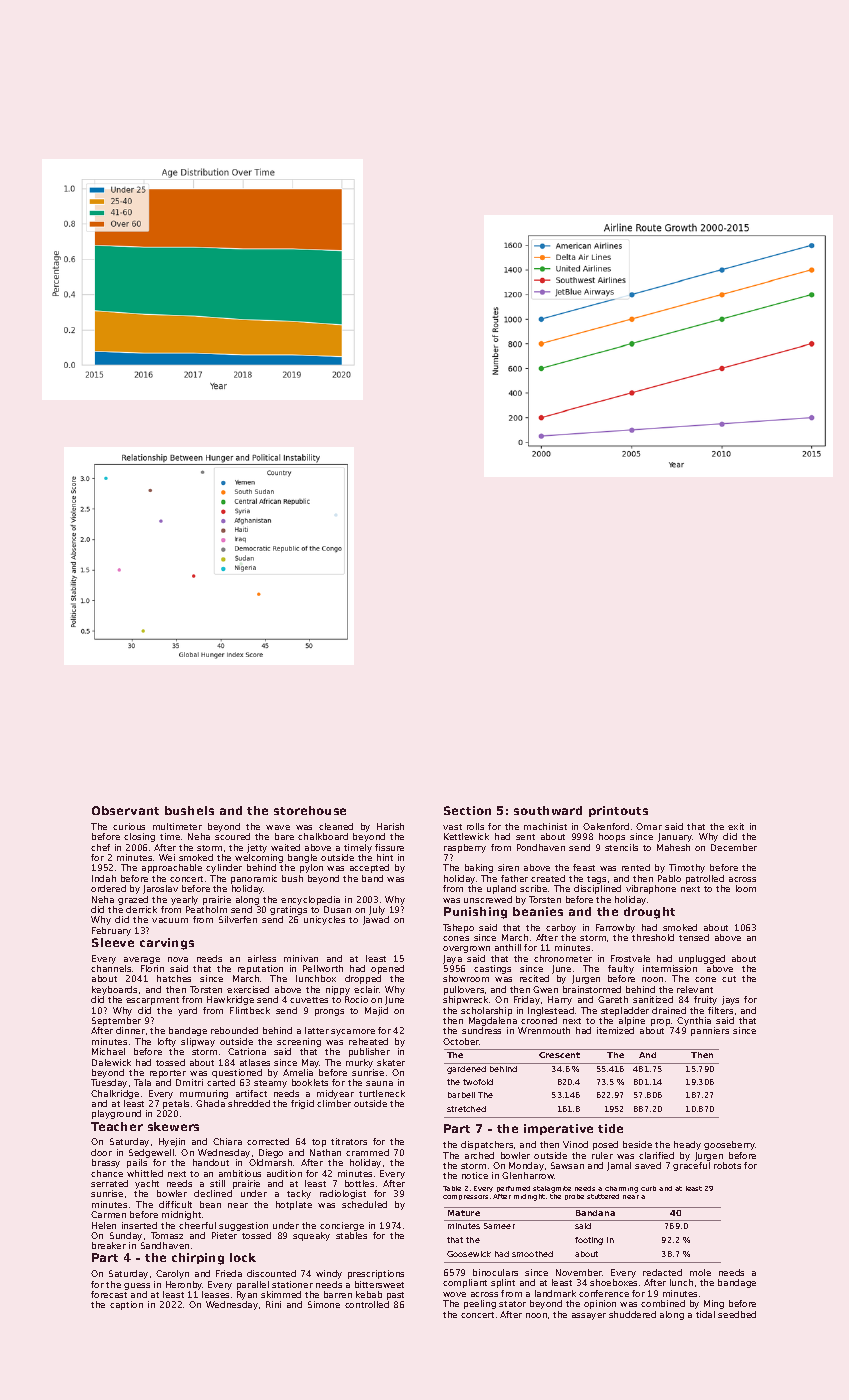  What do you see at coordinates (467, 810) in the page?
I see `Section` at bounding box center [467, 810].
